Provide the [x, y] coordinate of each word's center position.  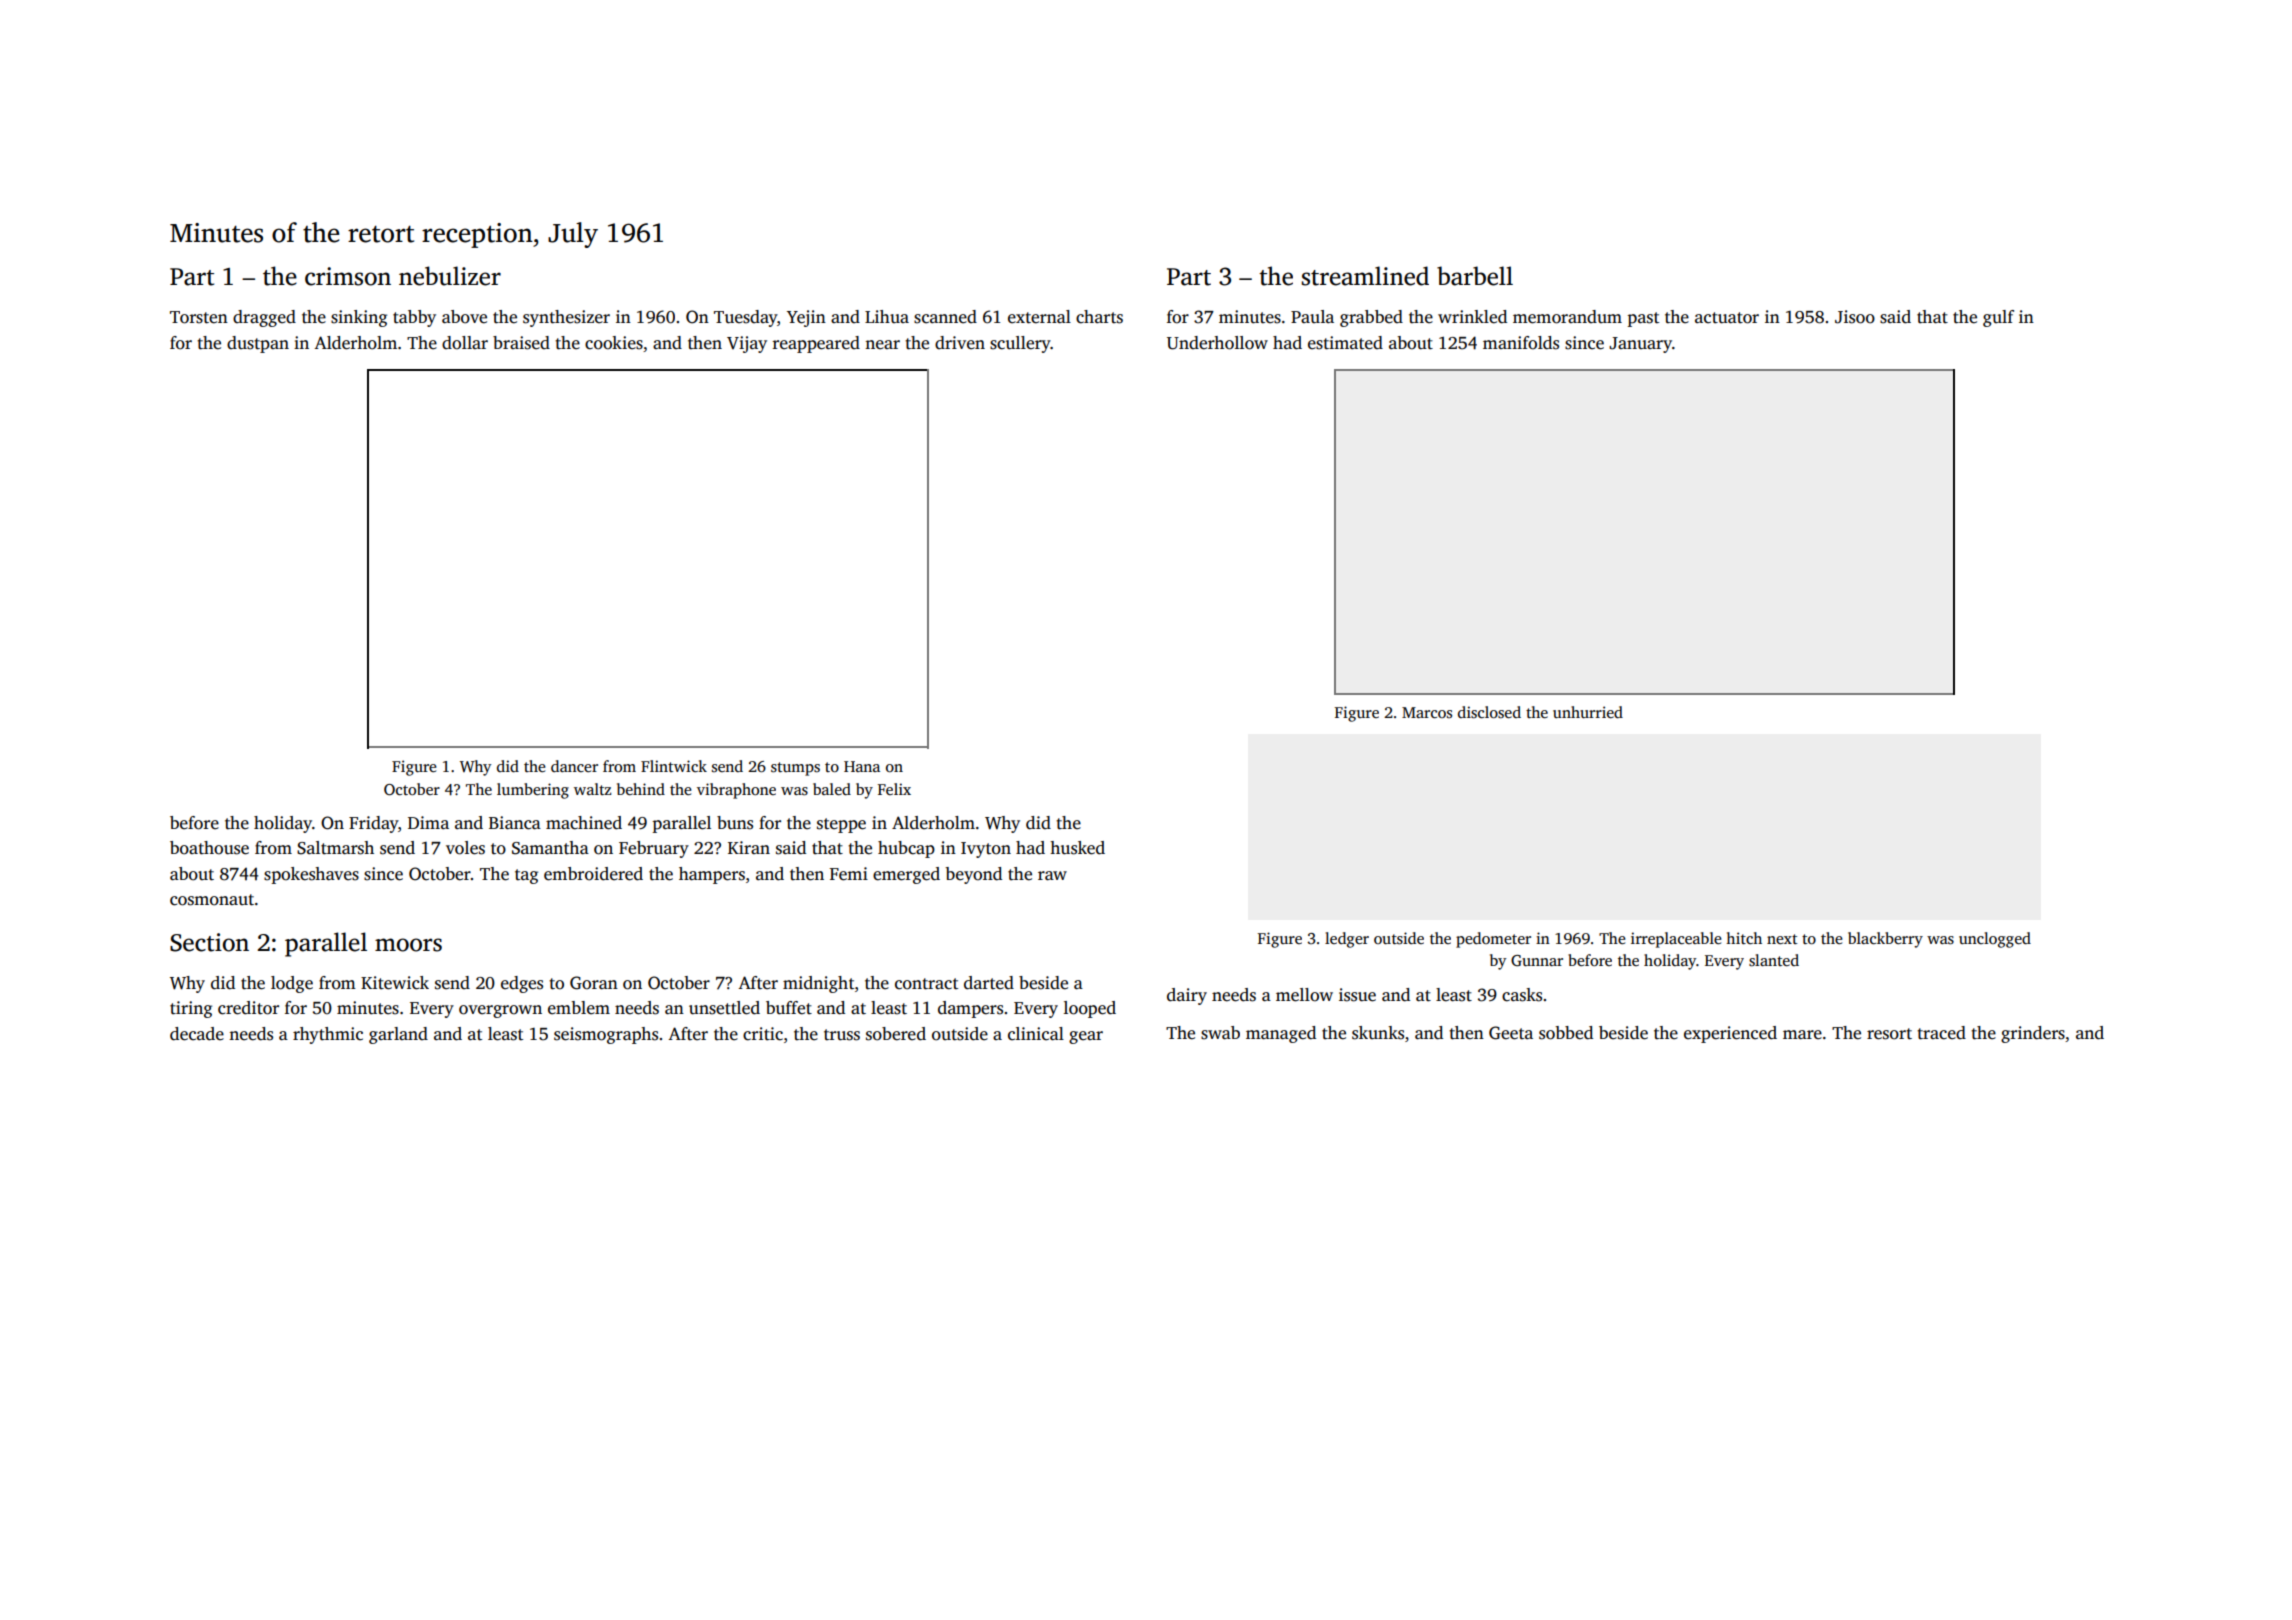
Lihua [887, 316]
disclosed [1489, 712]
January [1640, 345]
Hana [862, 766]
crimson [348, 276]
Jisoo [1855, 317]
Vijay [747, 344]
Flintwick [674, 766]
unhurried [1588, 712]
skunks [1378, 1033]
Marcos [1427, 712]
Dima [428, 822]
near [882, 345]
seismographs [606, 1035]
